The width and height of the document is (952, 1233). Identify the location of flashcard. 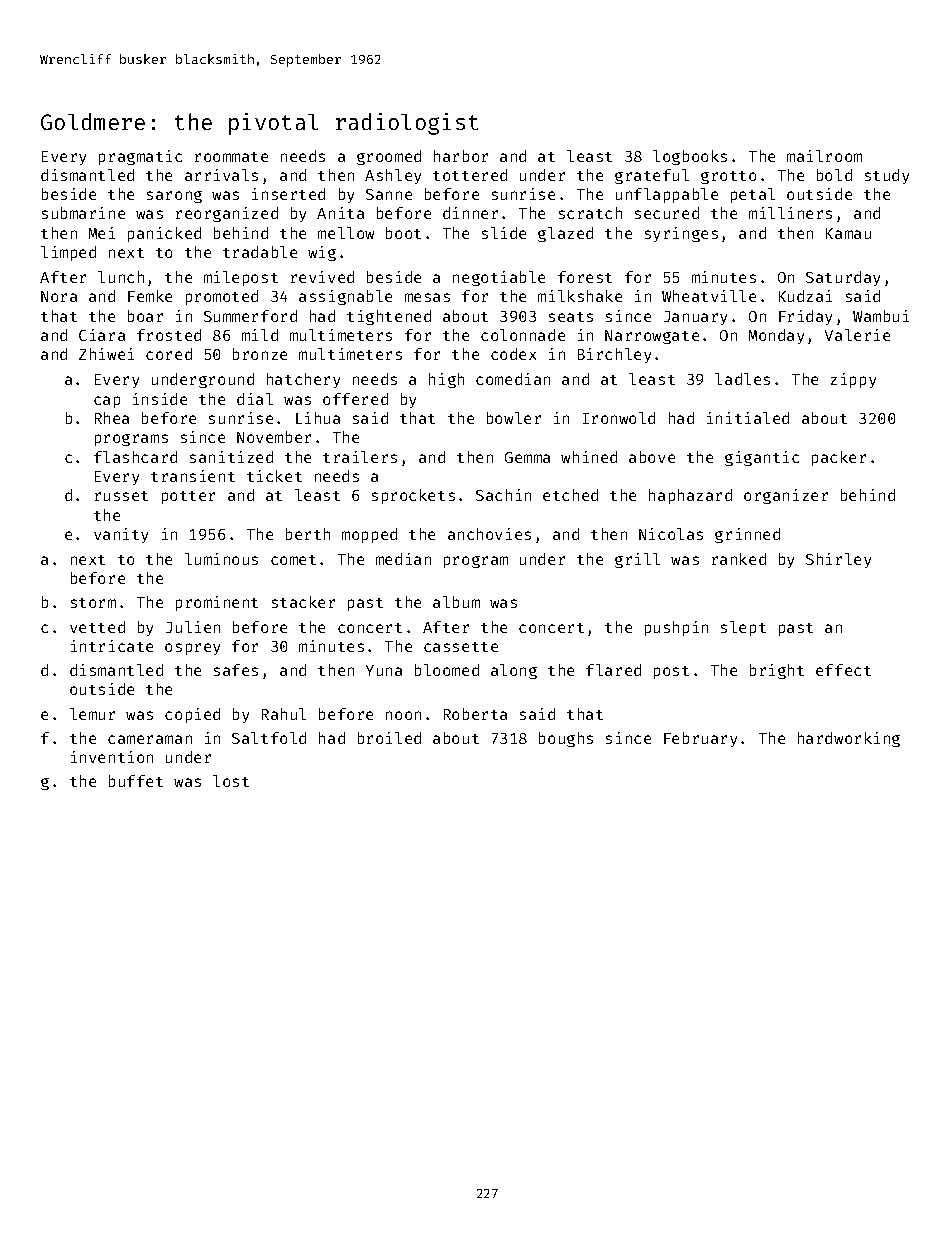
(135, 457).
